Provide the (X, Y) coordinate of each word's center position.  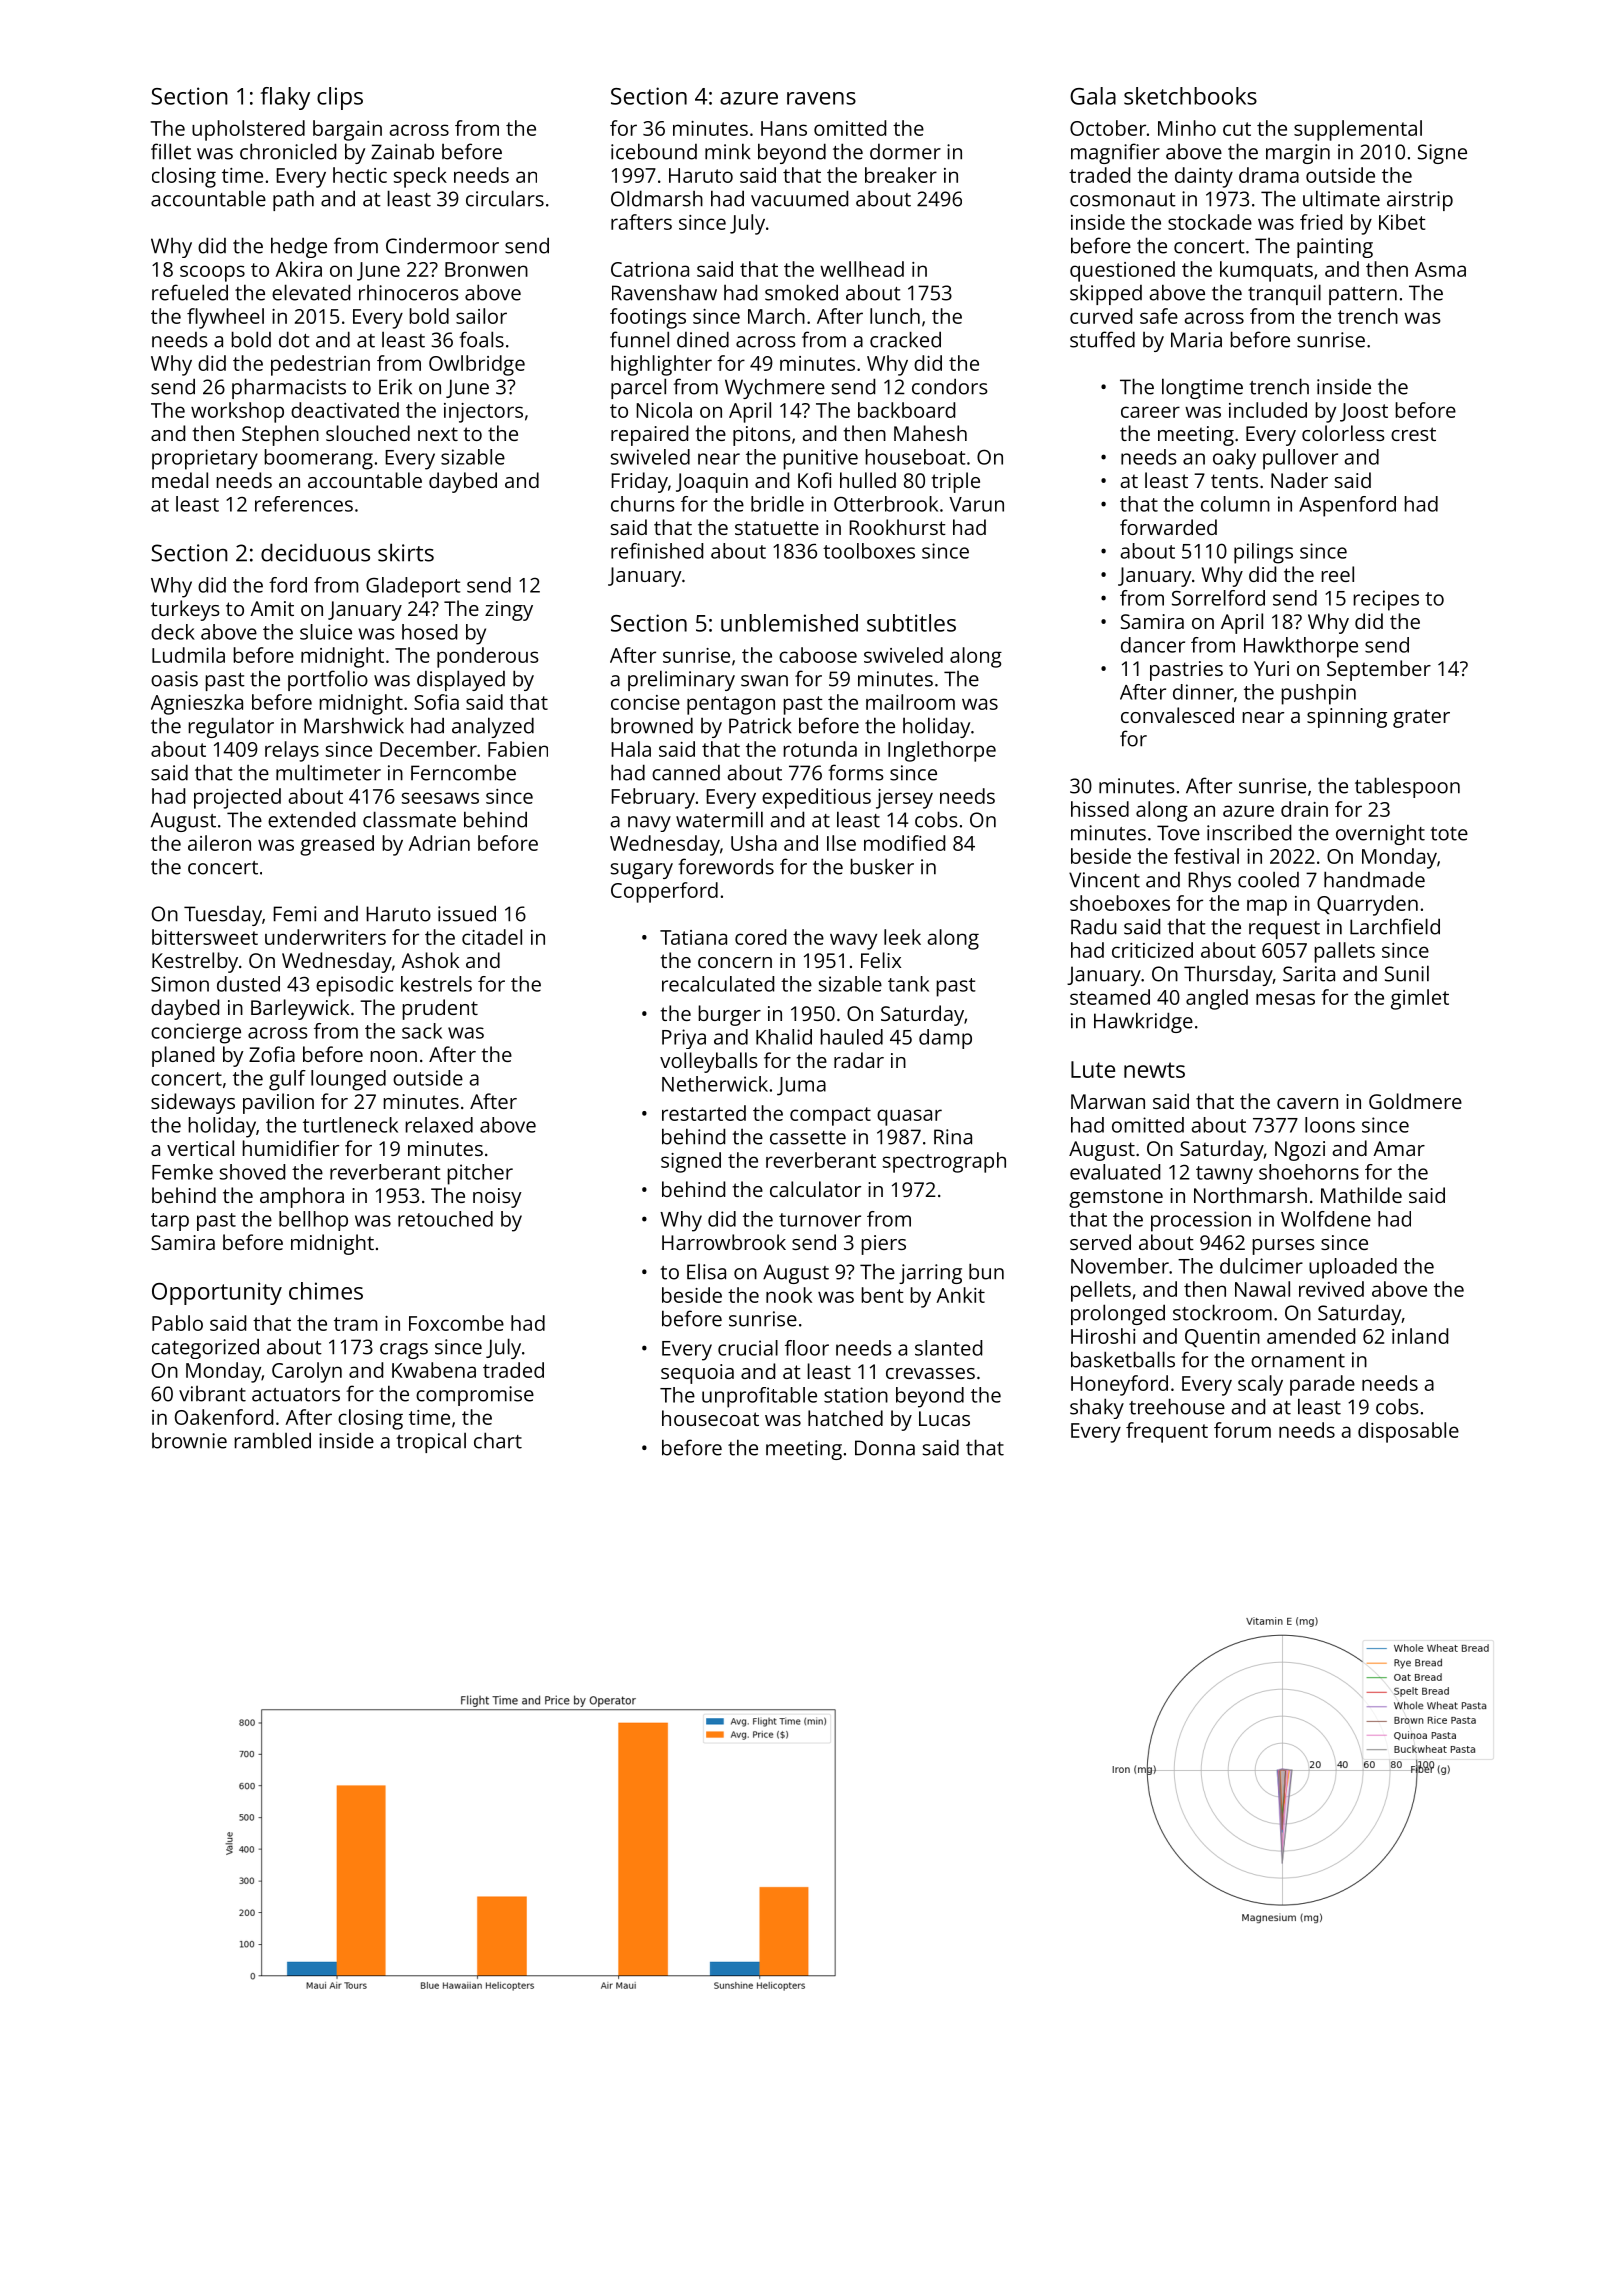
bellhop (313, 1221)
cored (760, 937)
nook (789, 1295)
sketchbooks (1190, 96)
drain (1304, 809)
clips (340, 98)
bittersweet (205, 937)
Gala (1093, 96)
